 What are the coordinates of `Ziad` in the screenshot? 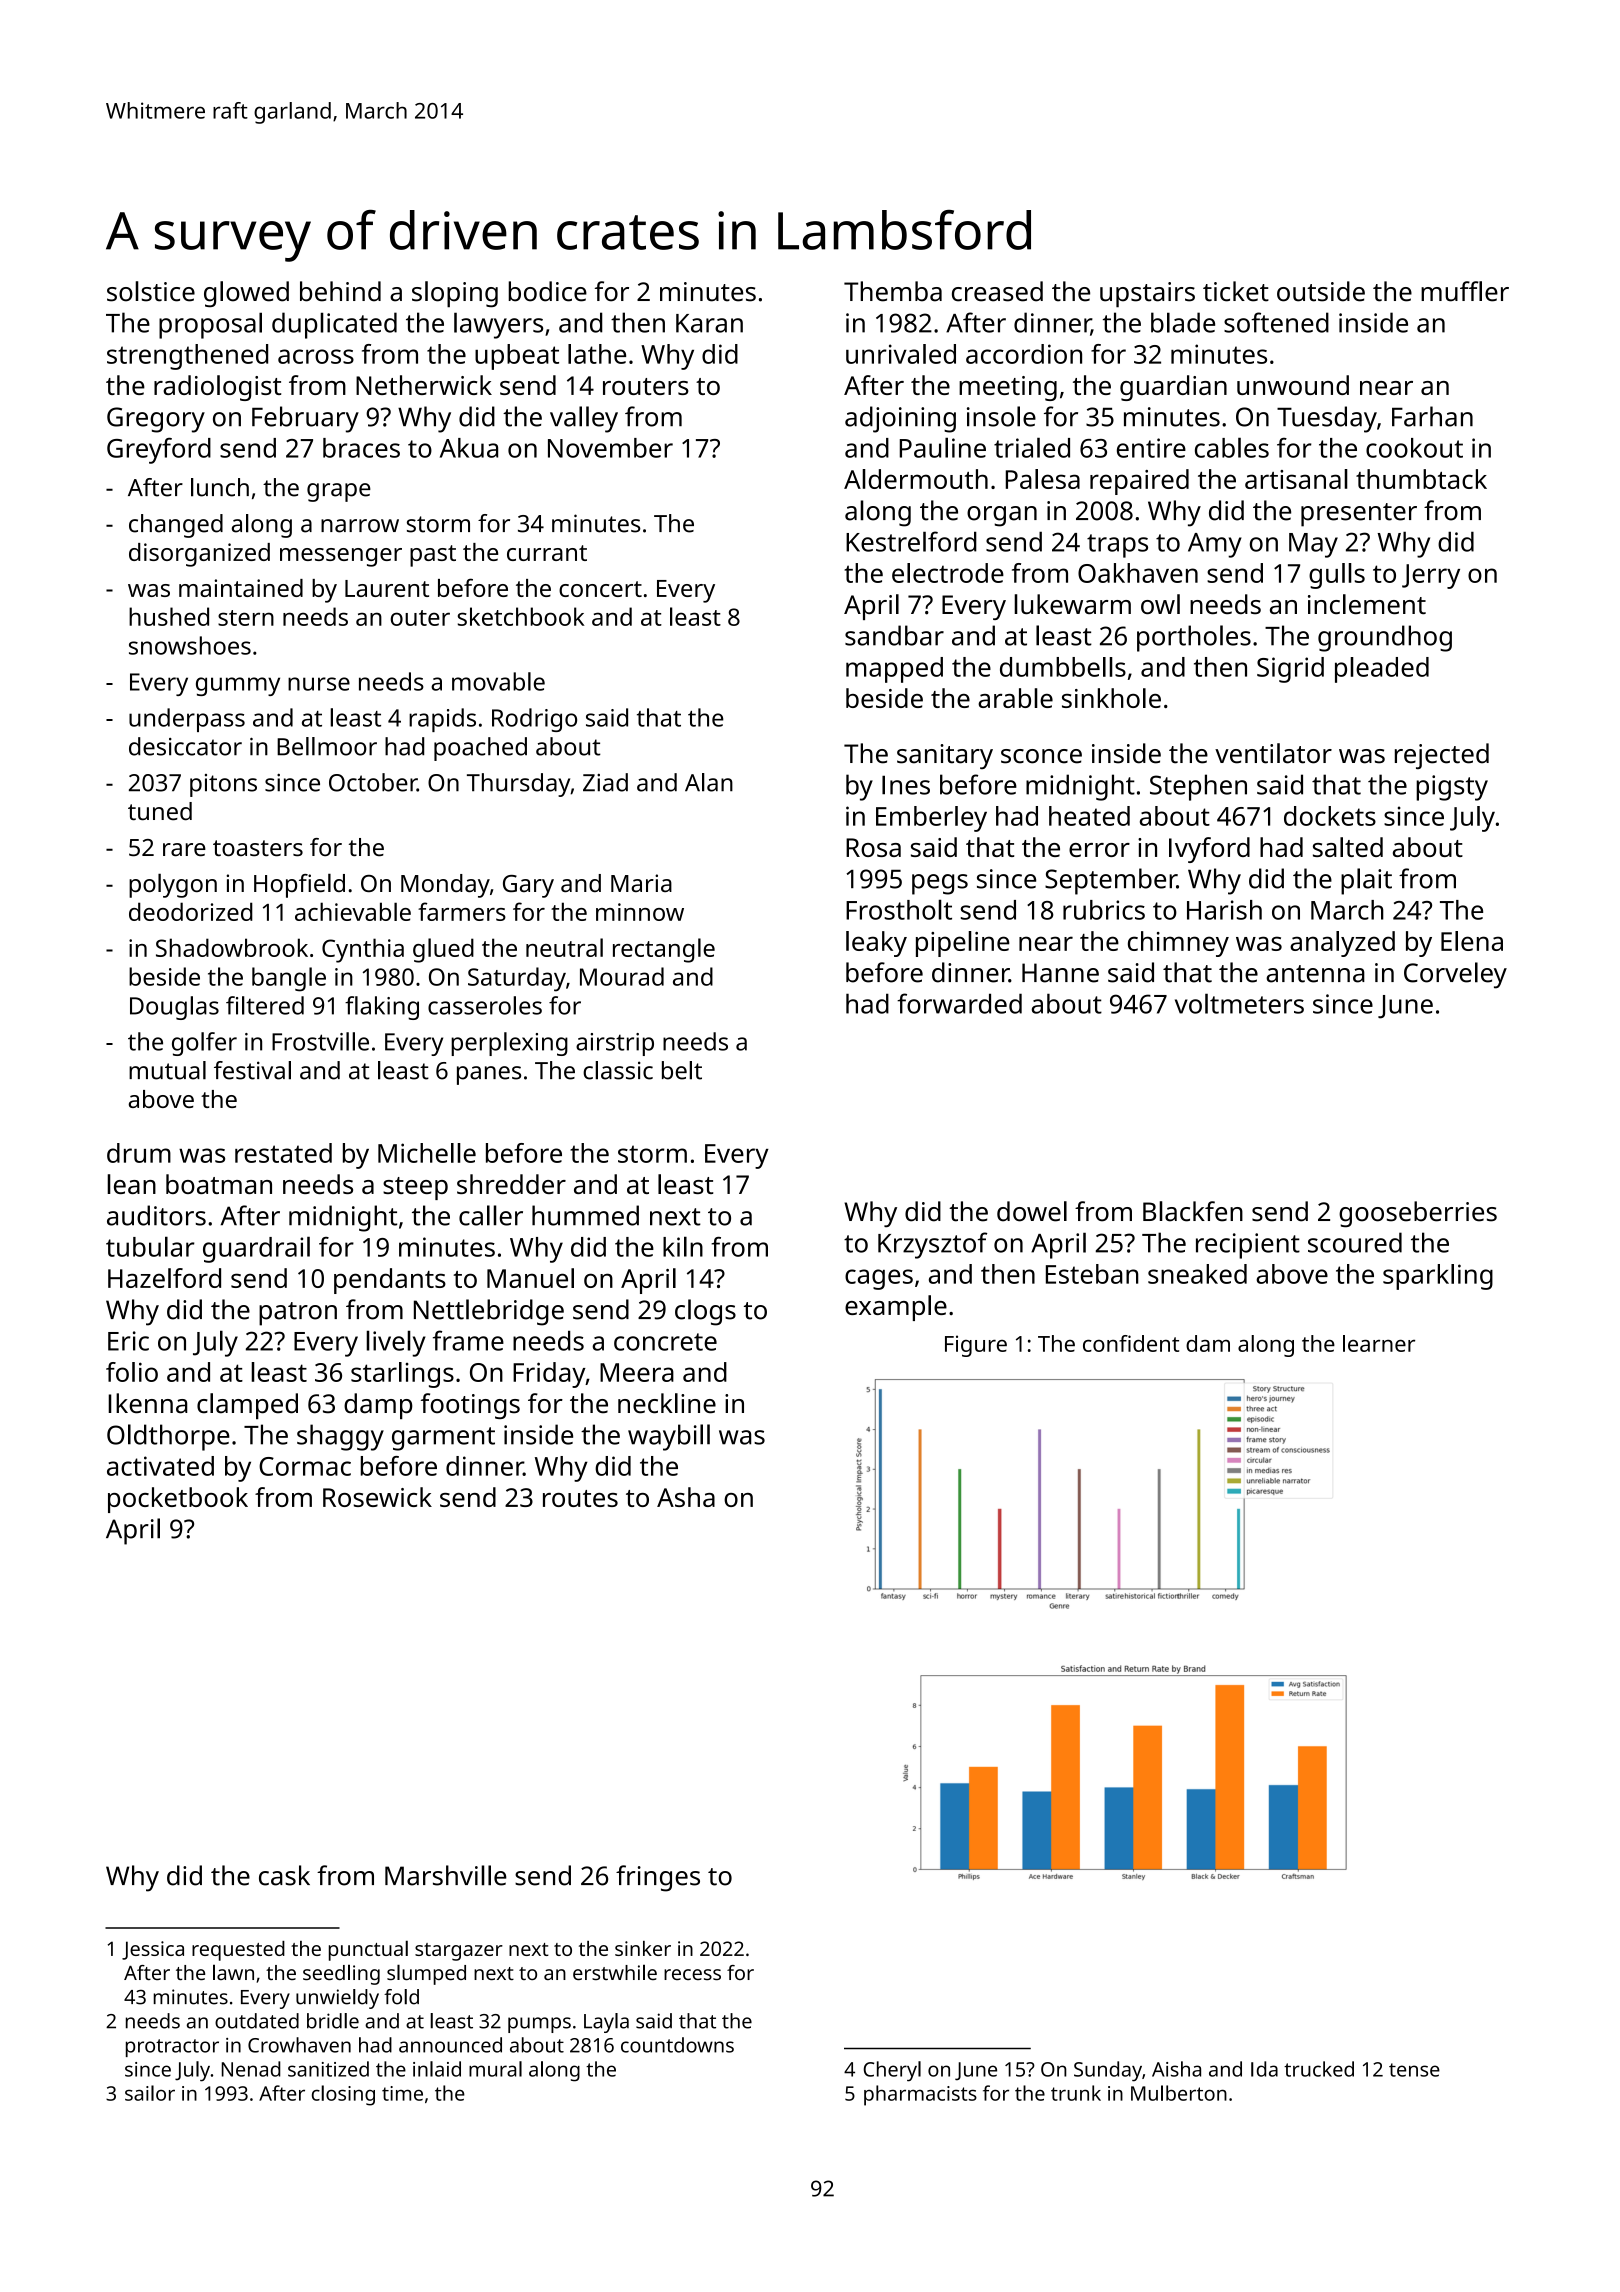 It's located at (605, 782).
